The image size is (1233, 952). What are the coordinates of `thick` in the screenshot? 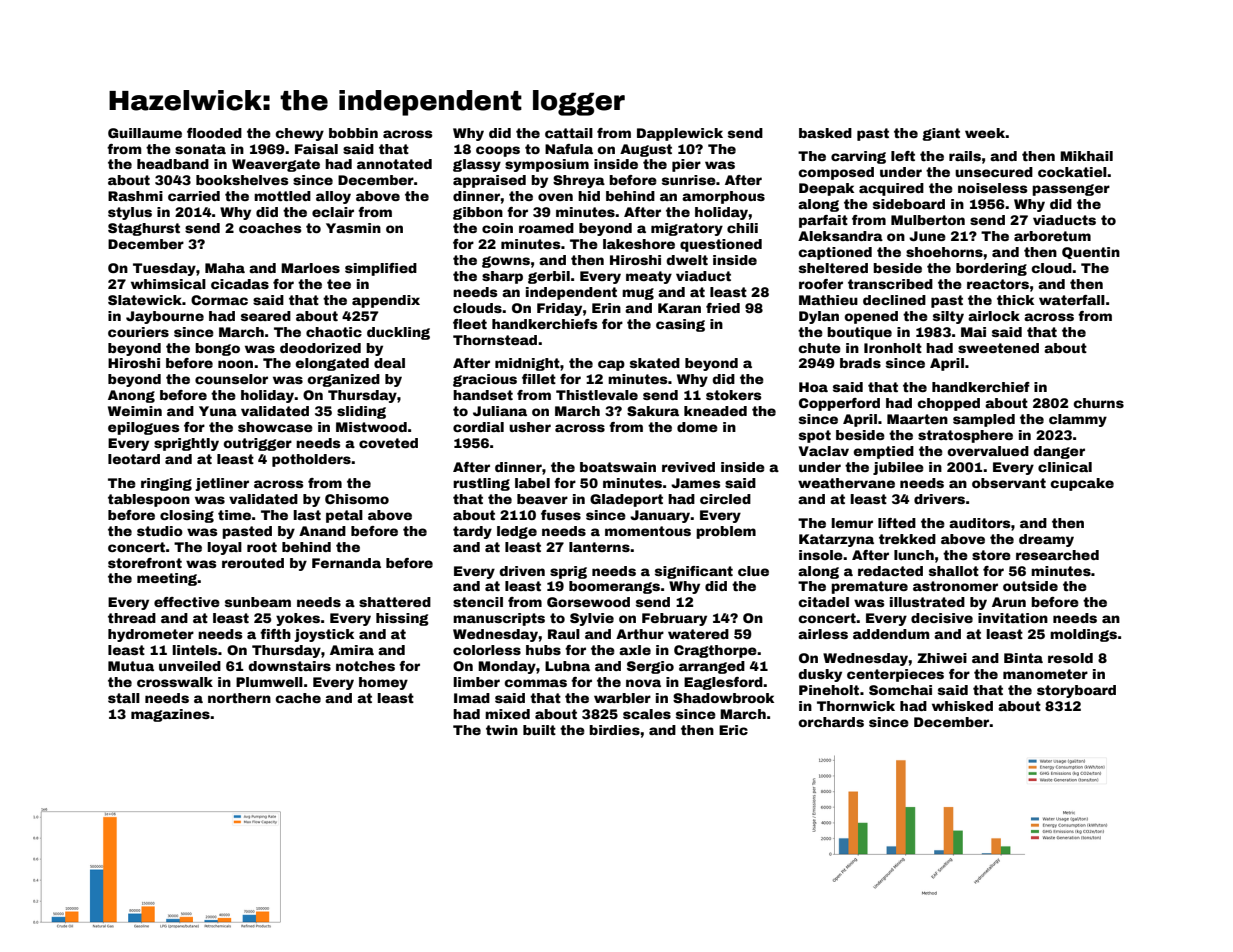 It's located at (1015, 300).
